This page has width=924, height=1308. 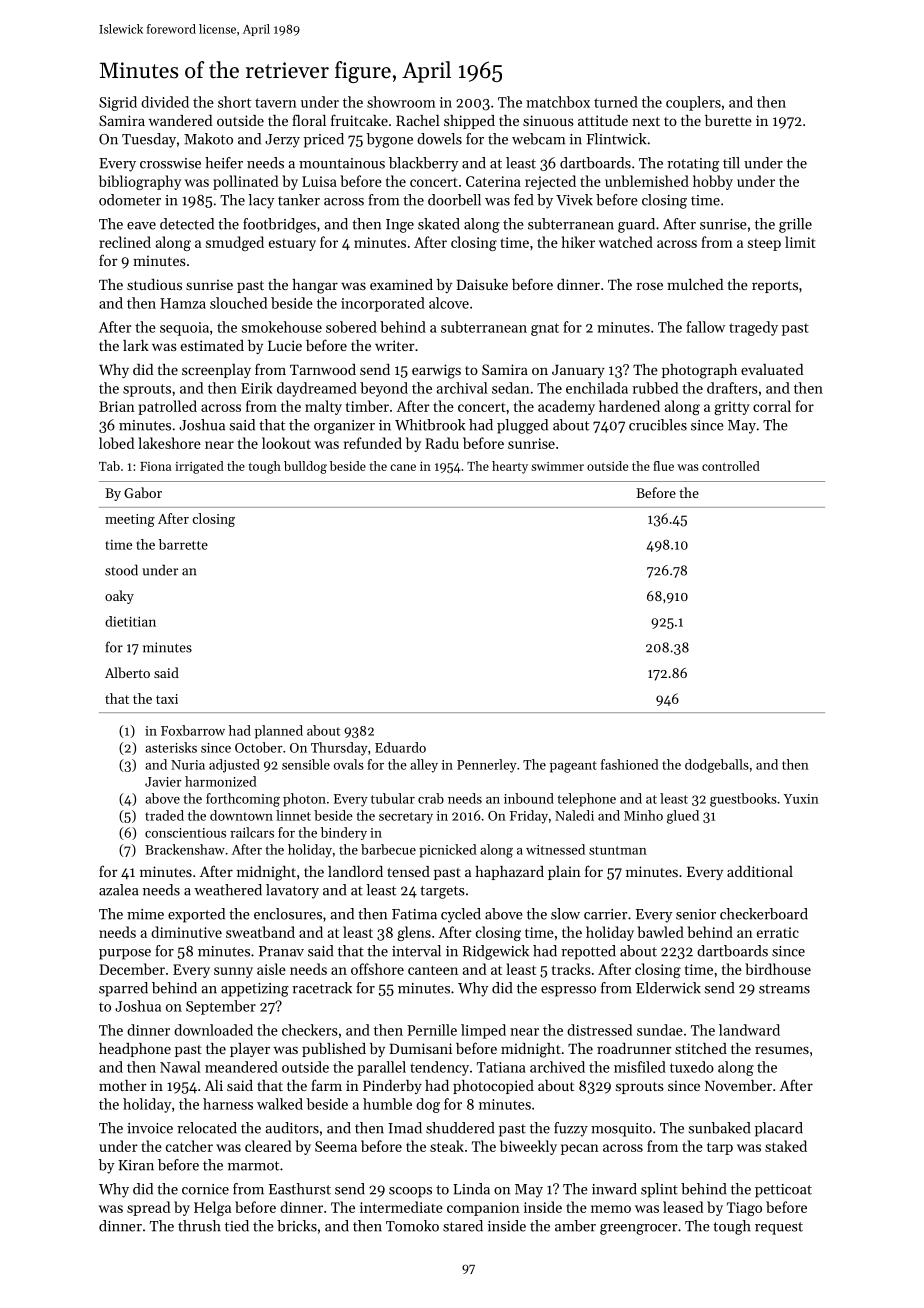 I want to click on racetrack, so click(x=322, y=988).
